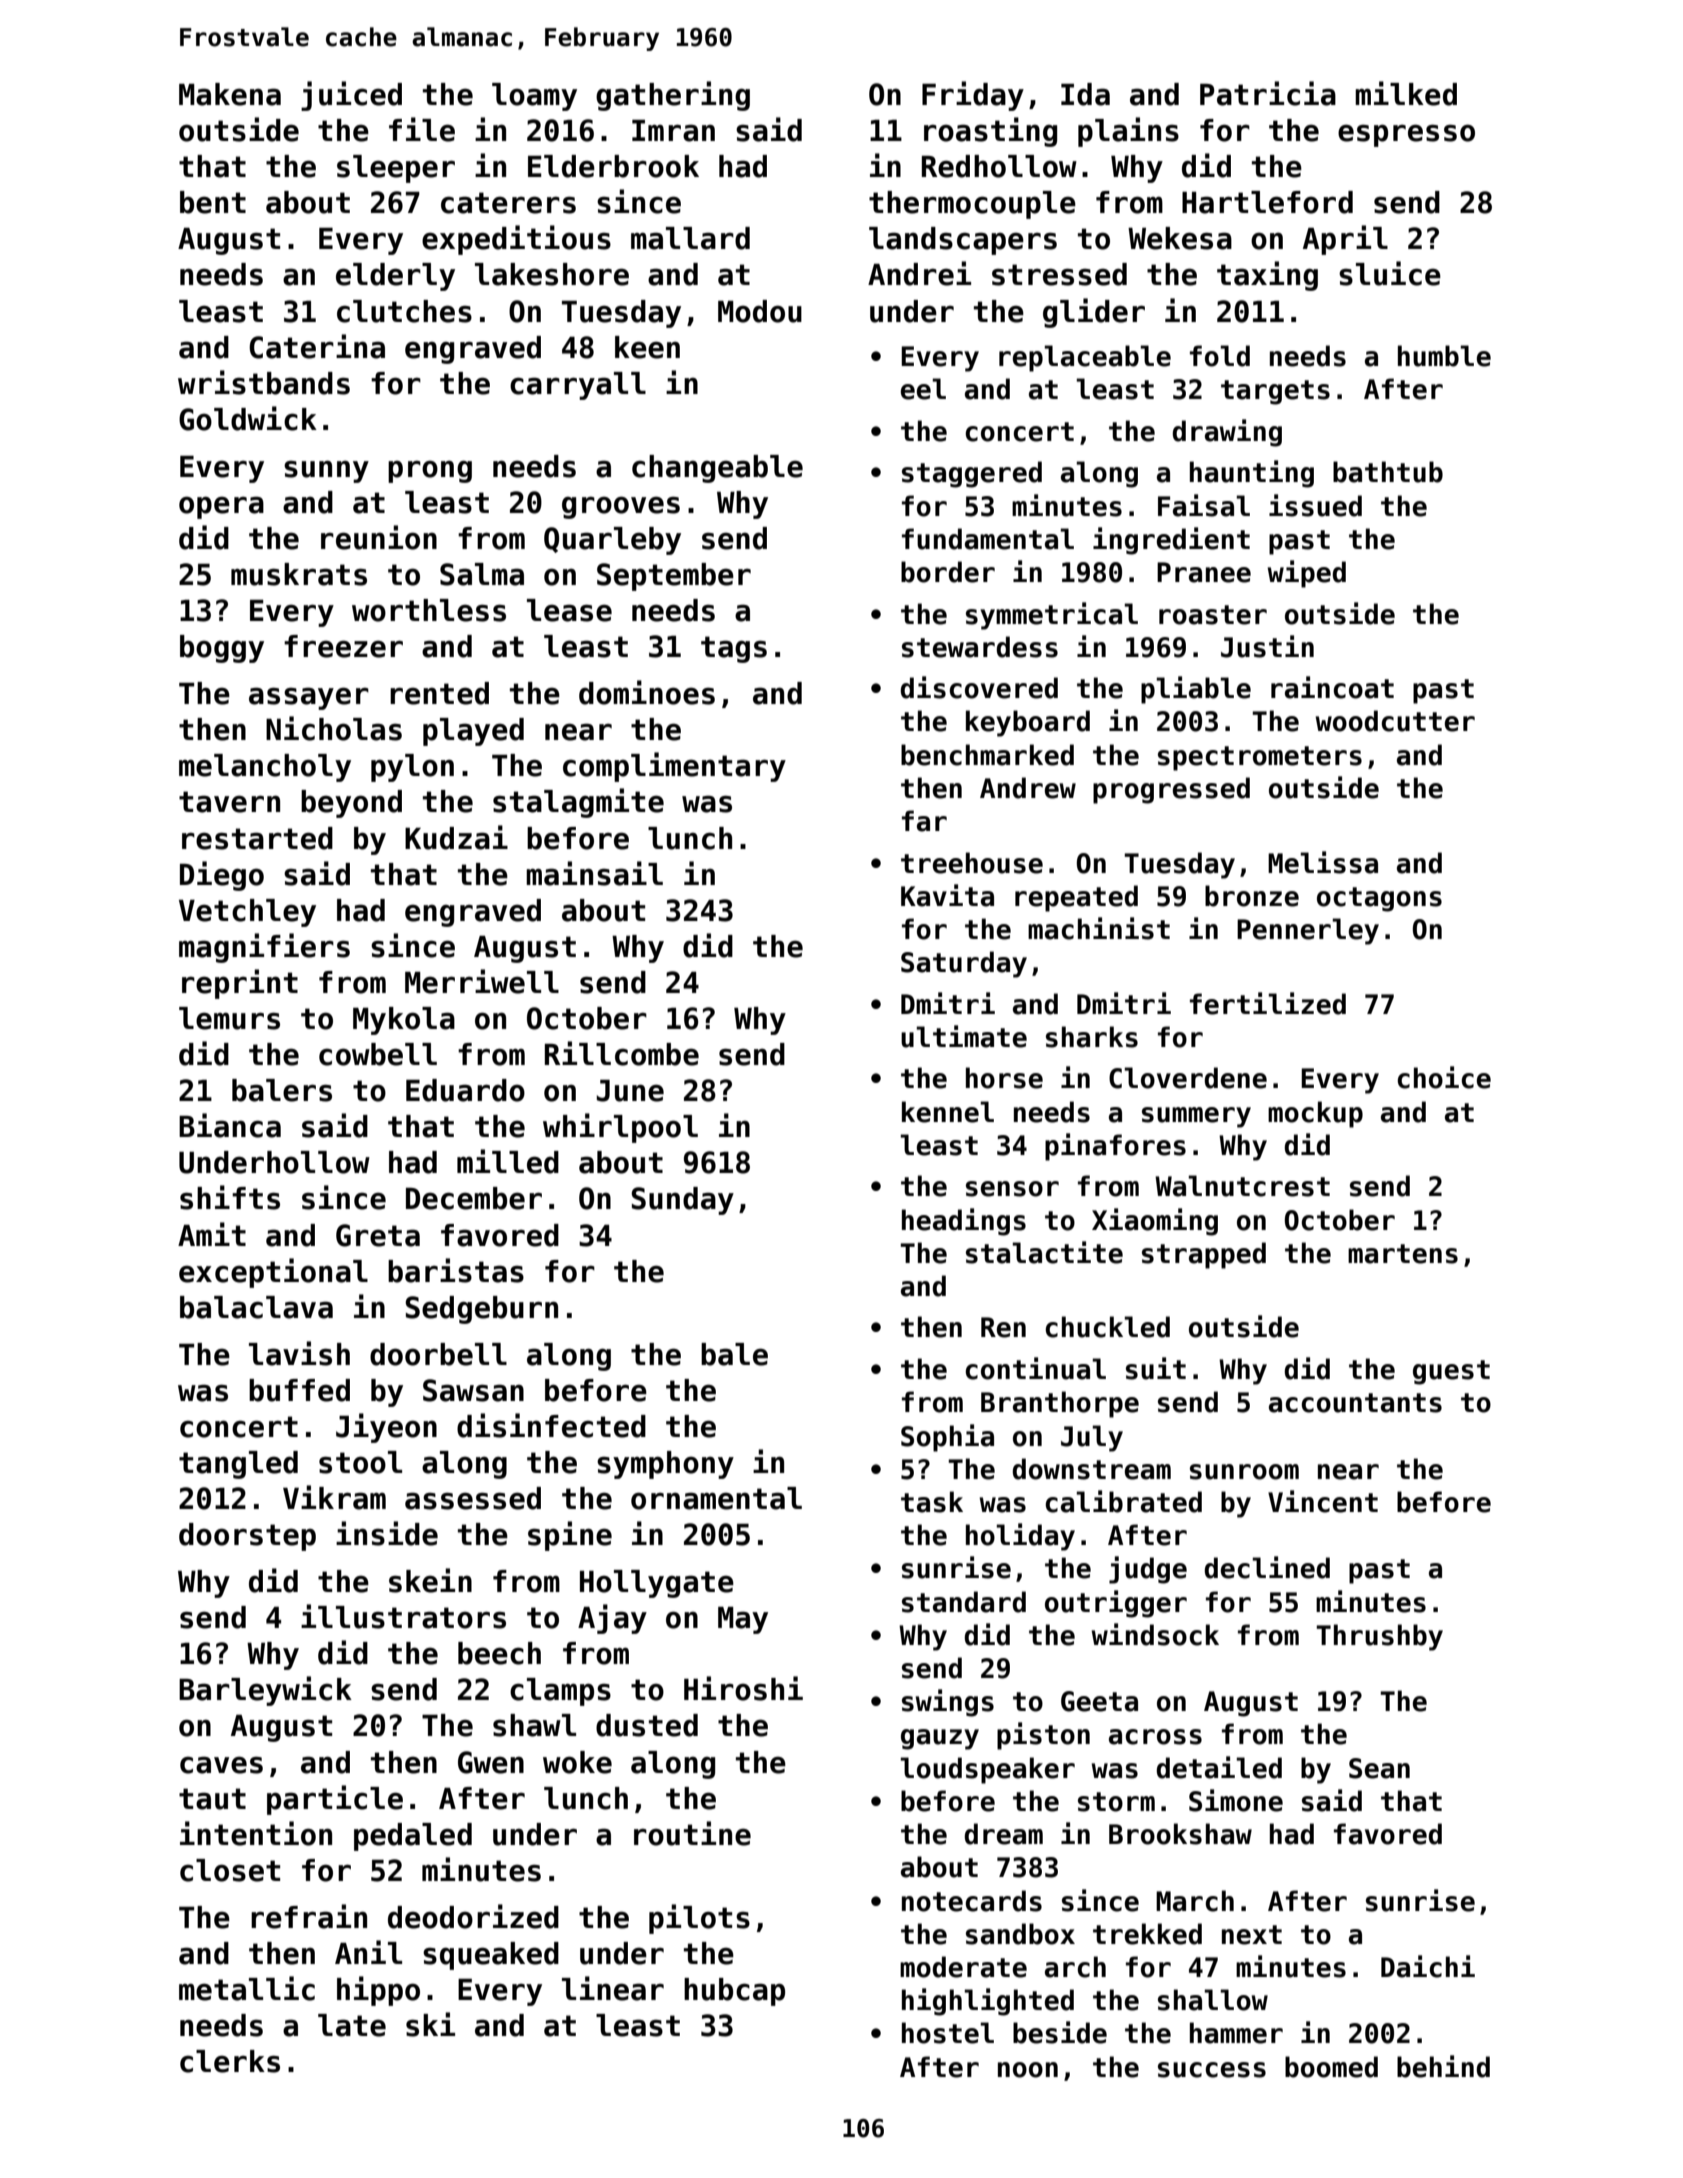 This document has width=1683, height=2178. What do you see at coordinates (230, 2061) in the document?
I see `clerks` at bounding box center [230, 2061].
